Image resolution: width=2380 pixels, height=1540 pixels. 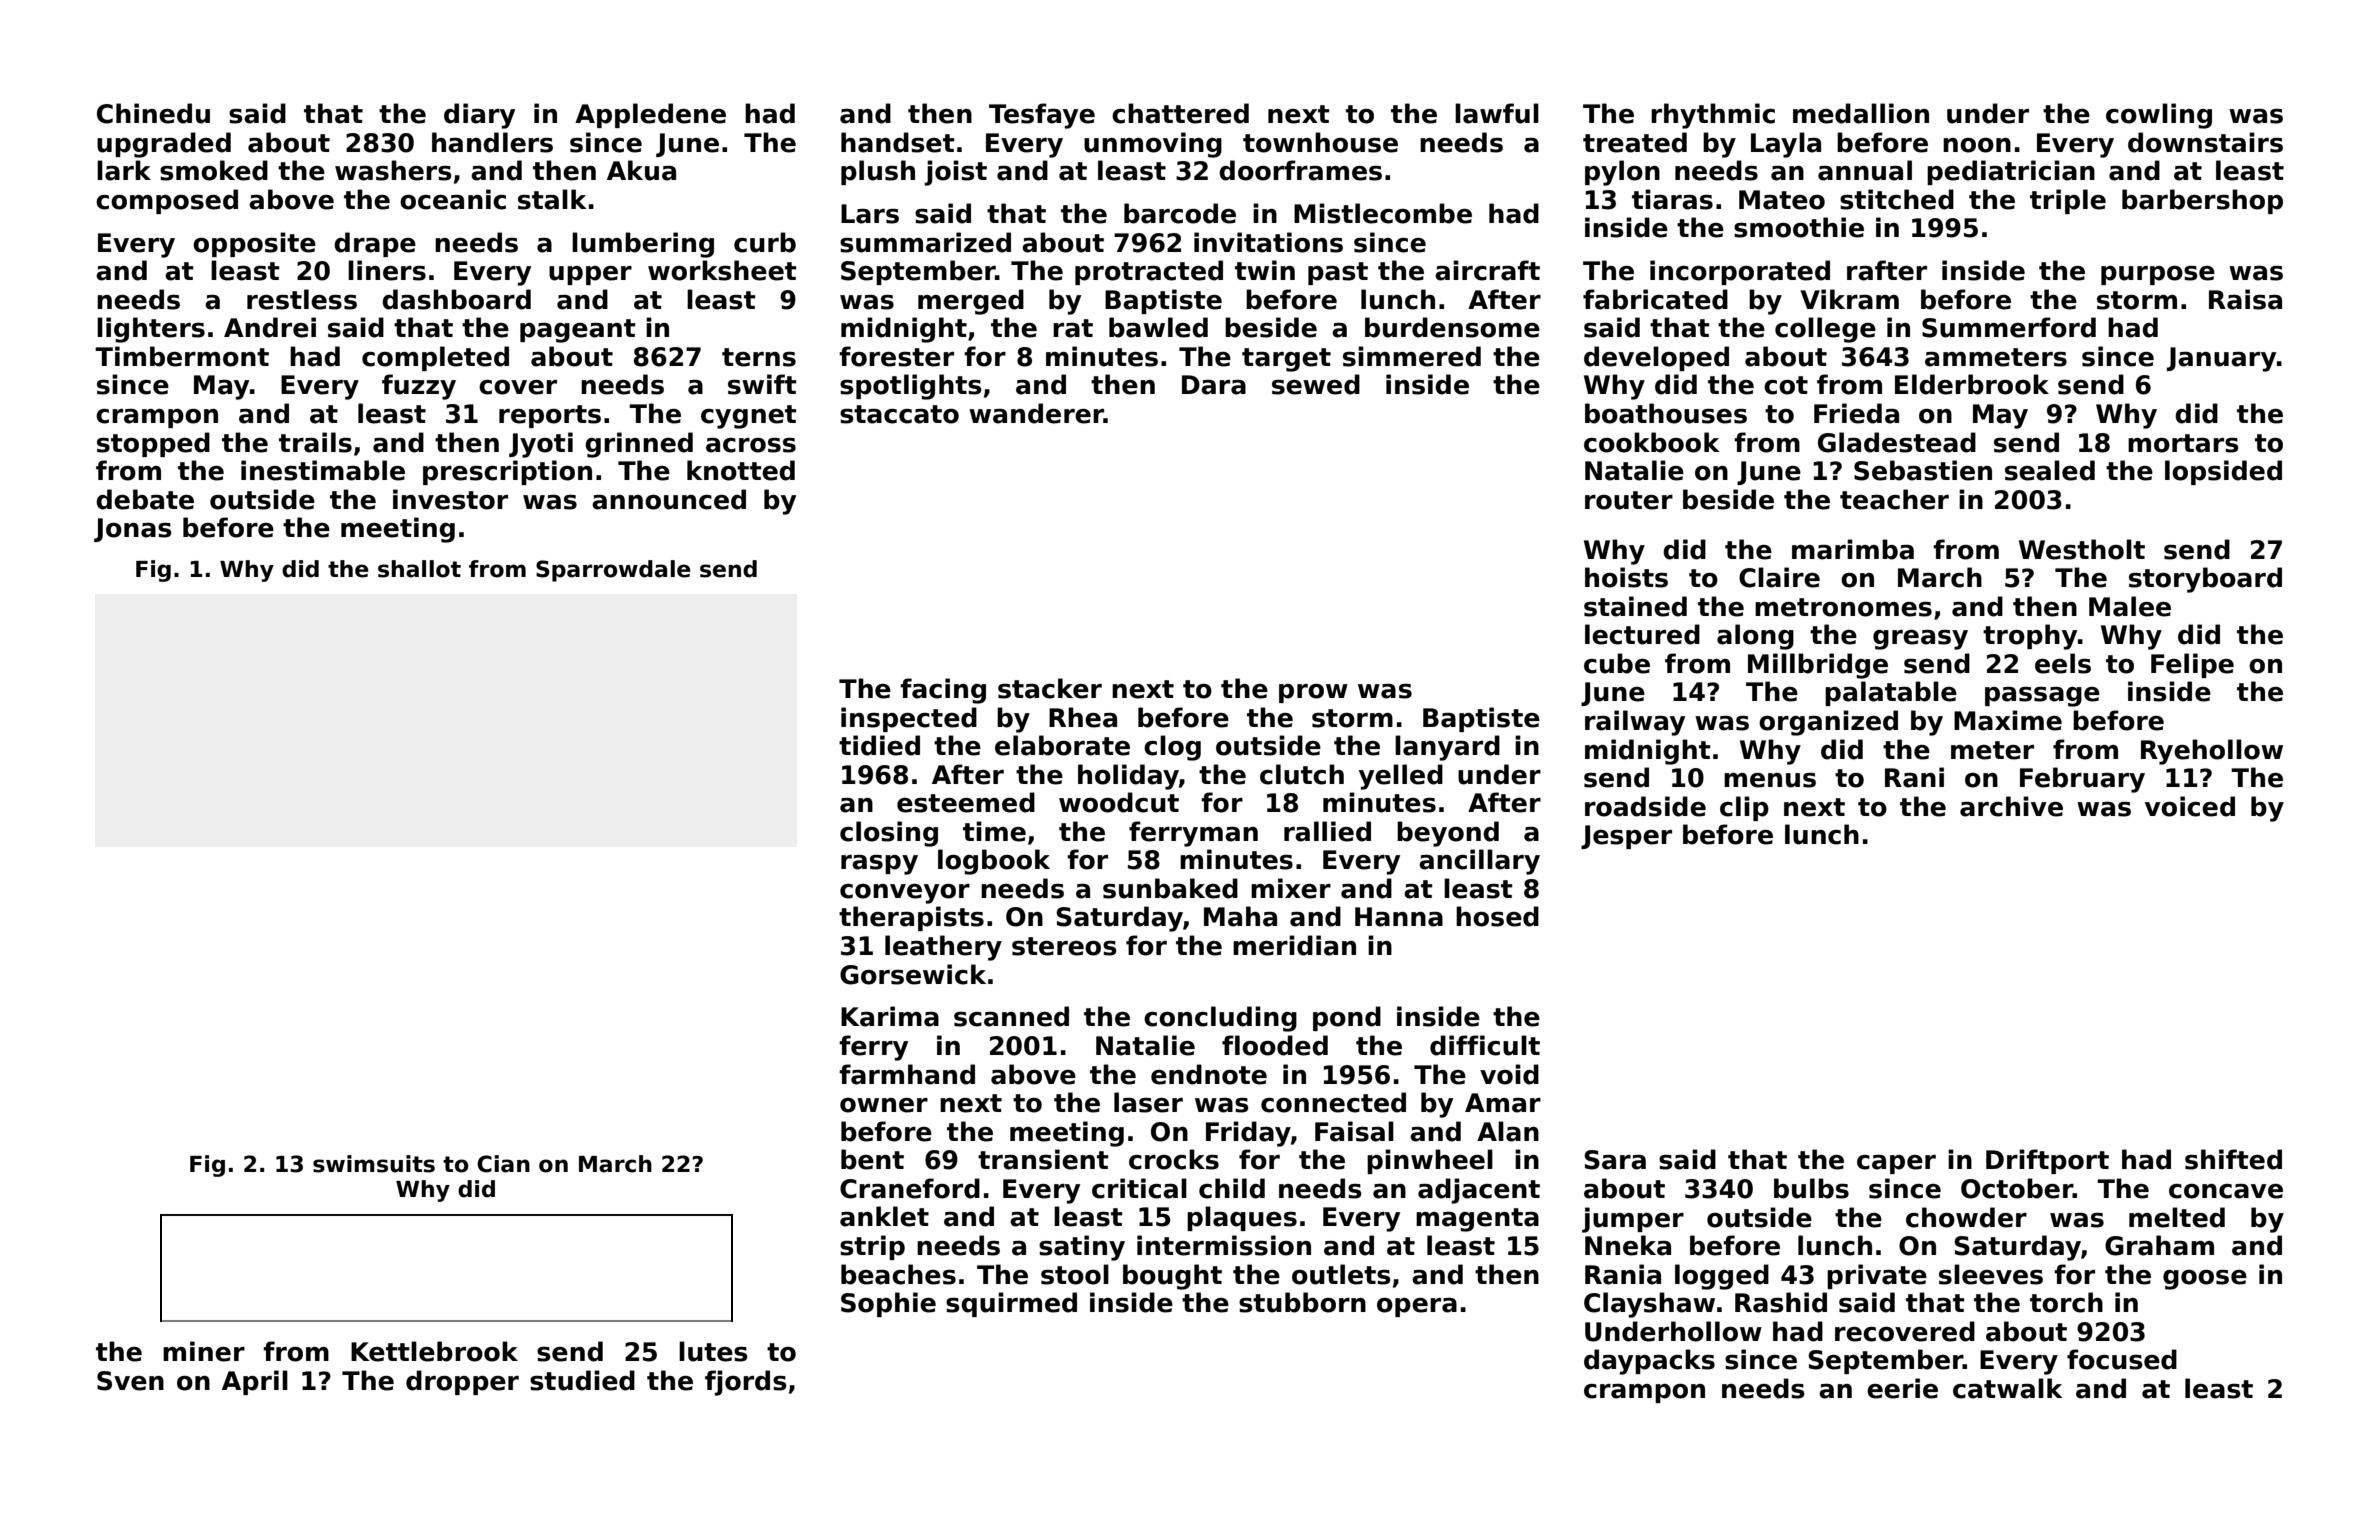 I want to click on Elderbrook, so click(x=1972, y=384).
